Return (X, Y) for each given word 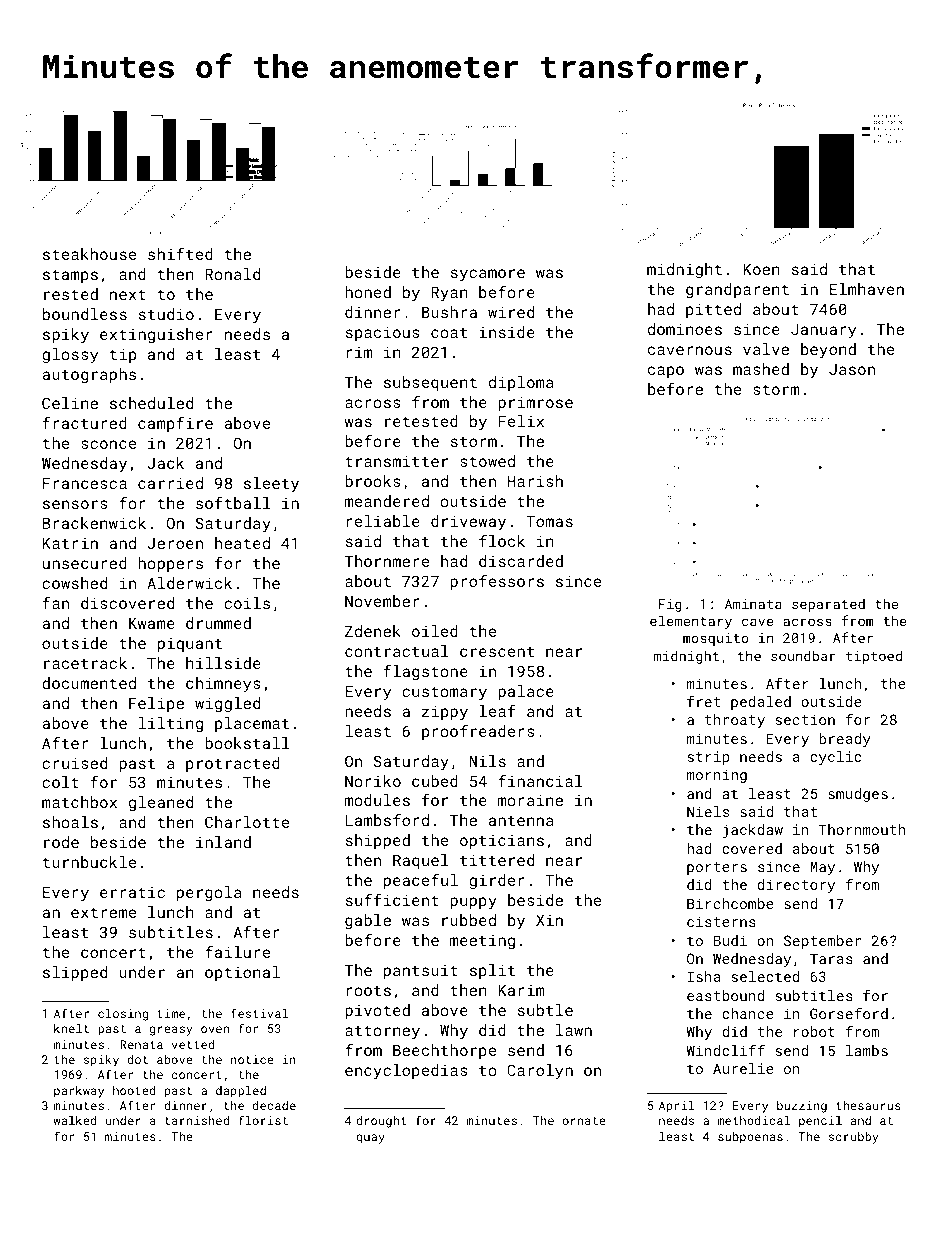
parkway (79, 1092)
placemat (252, 724)
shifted (180, 253)
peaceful (421, 881)
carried (170, 483)
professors (497, 582)
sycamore (488, 275)
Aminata (753, 604)
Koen (761, 269)
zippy (445, 713)
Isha (704, 976)
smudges (858, 795)
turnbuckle (89, 862)
